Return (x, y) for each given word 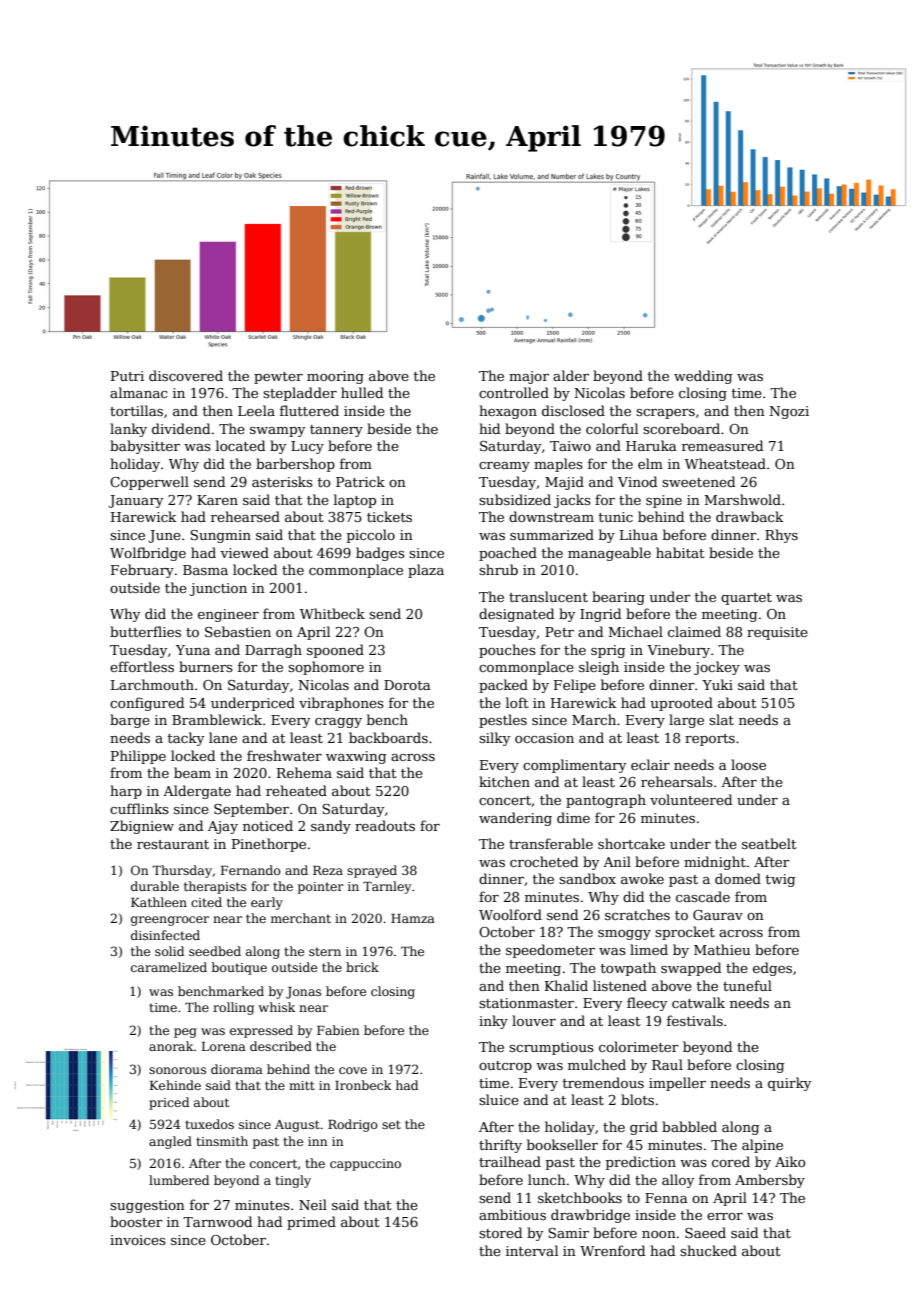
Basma (205, 570)
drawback (749, 516)
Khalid (566, 985)
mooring (335, 377)
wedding (703, 377)
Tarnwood (217, 1221)
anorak (171, 1046)
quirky (789, 1084)
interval (532, 1250)
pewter (278, 378)
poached (508, 554)
